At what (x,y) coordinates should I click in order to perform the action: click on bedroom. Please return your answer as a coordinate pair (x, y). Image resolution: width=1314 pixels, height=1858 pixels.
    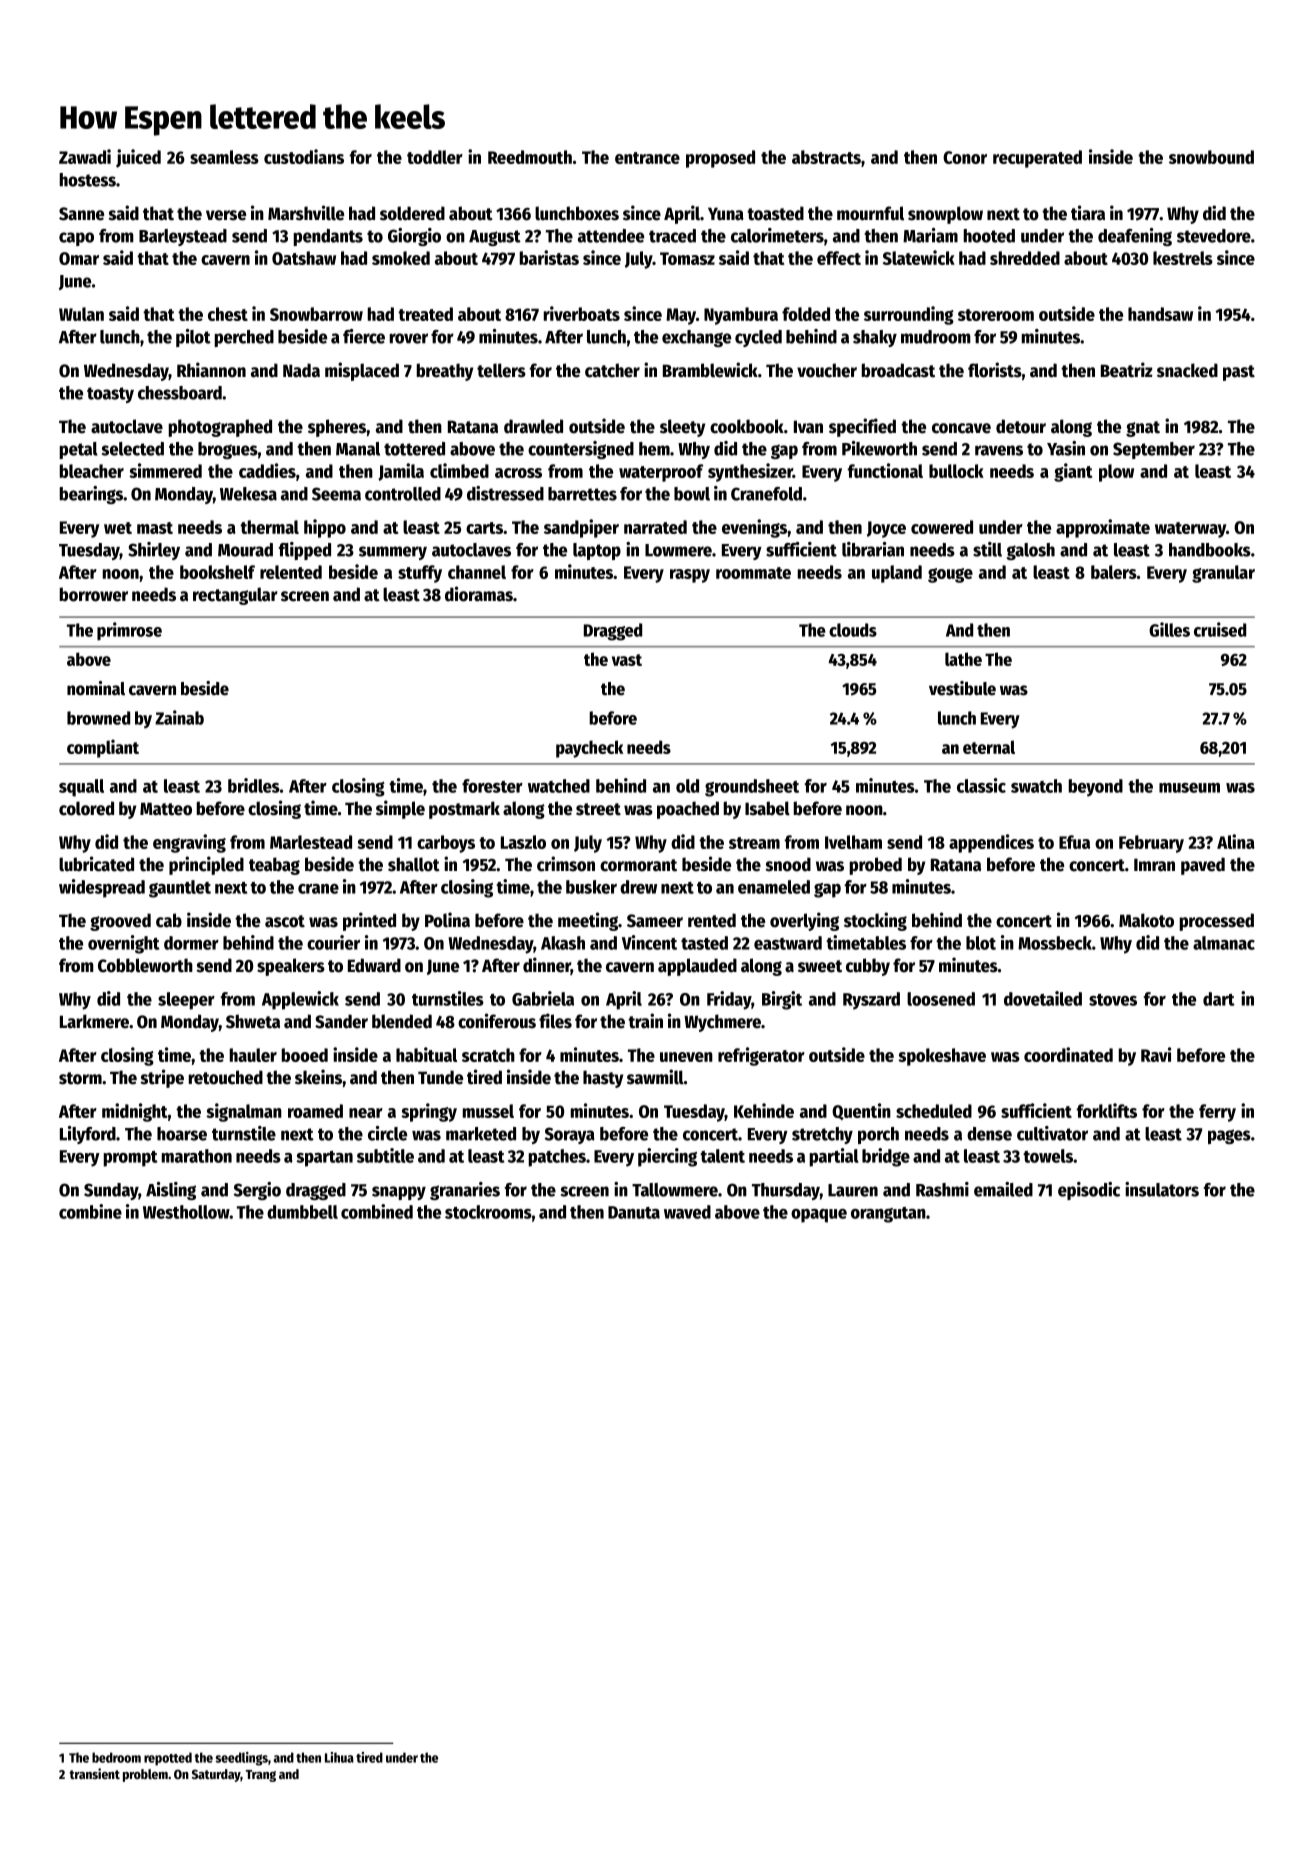
    Looking at the image, I should click on (116, 1757).
